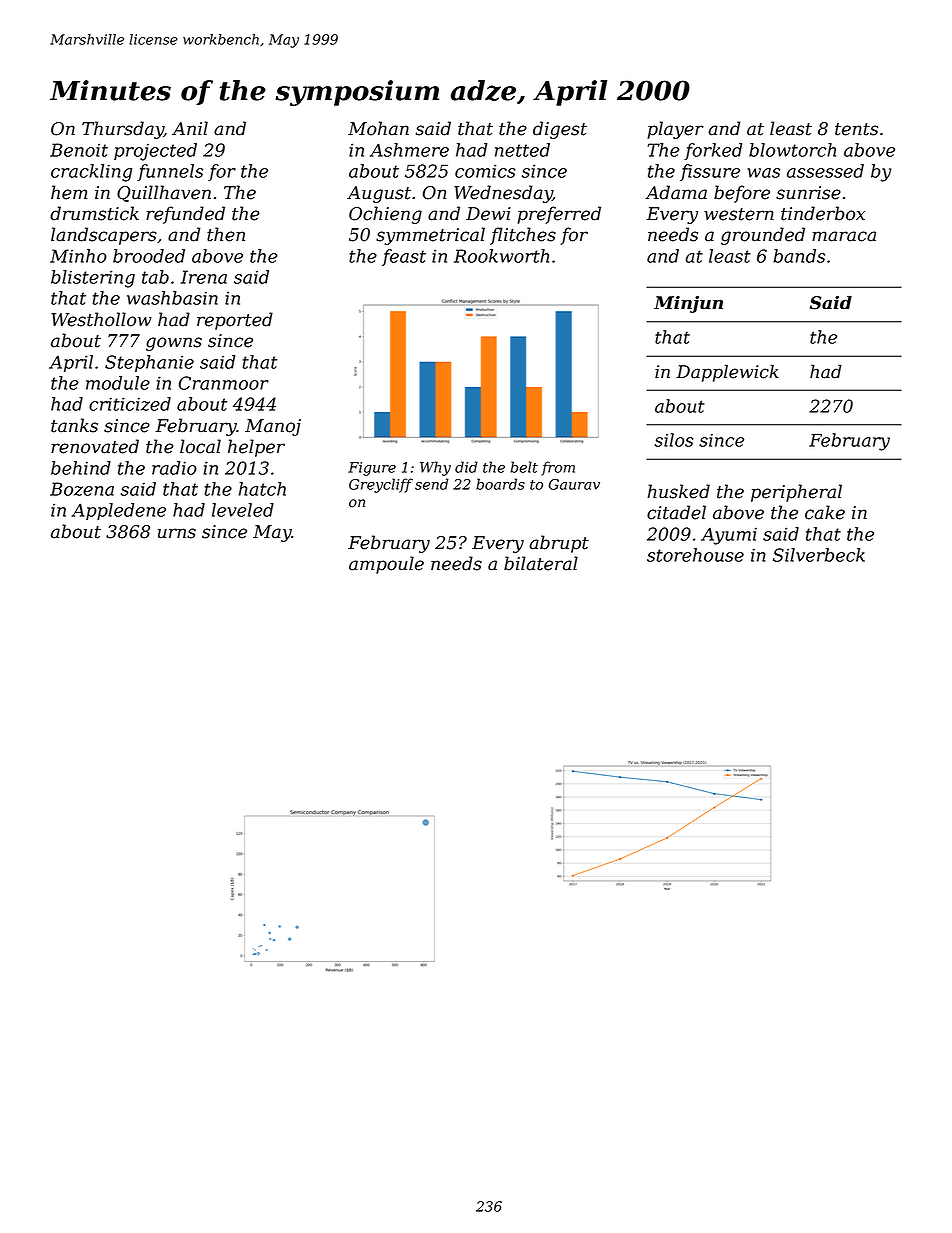  What do you see at coordinates (501, 256) in the page?
I see `Rookworth` at bounding box center [501, 256].
